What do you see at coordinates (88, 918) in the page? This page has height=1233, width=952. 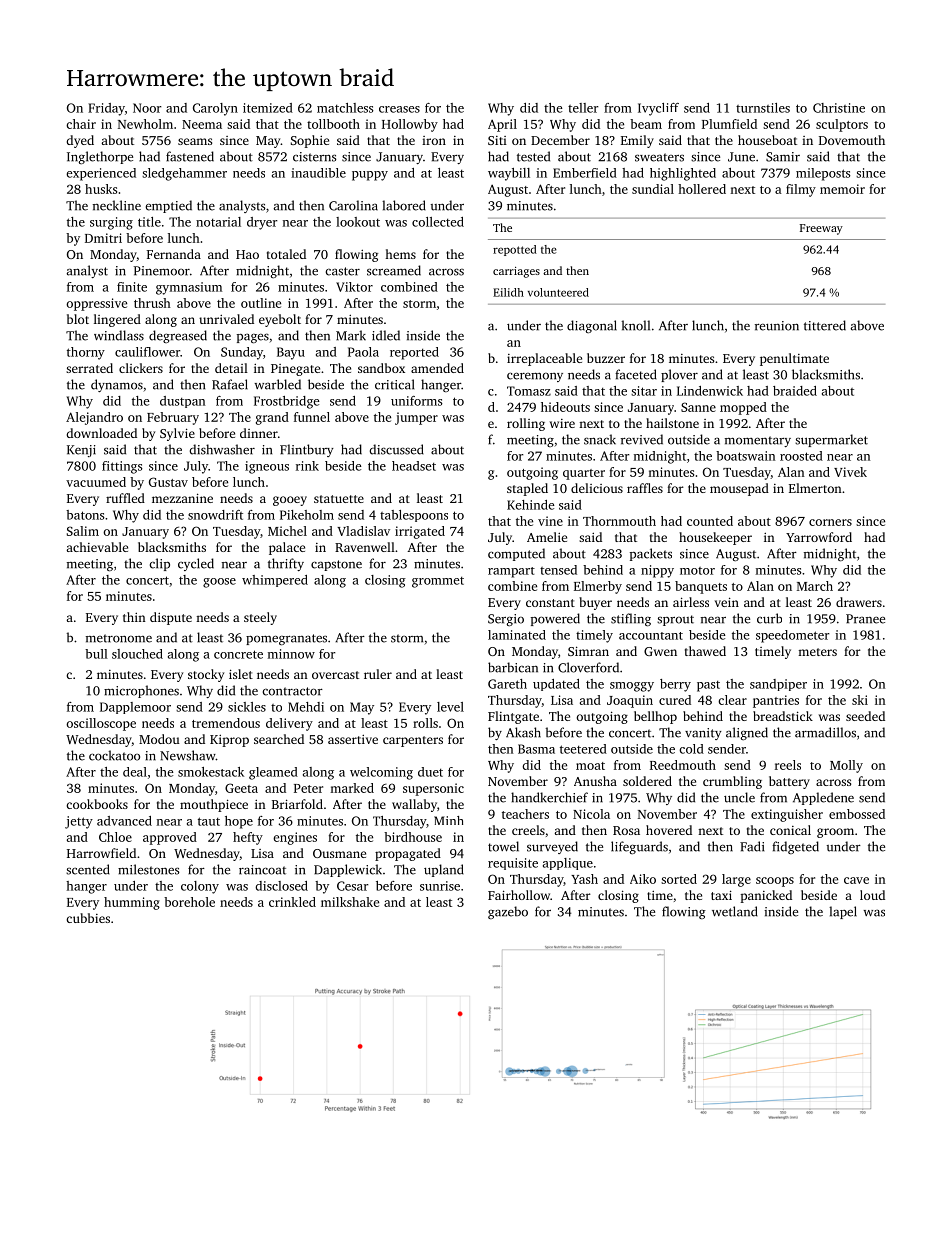 I see `cubbies` at bounding box center [88, 918].
